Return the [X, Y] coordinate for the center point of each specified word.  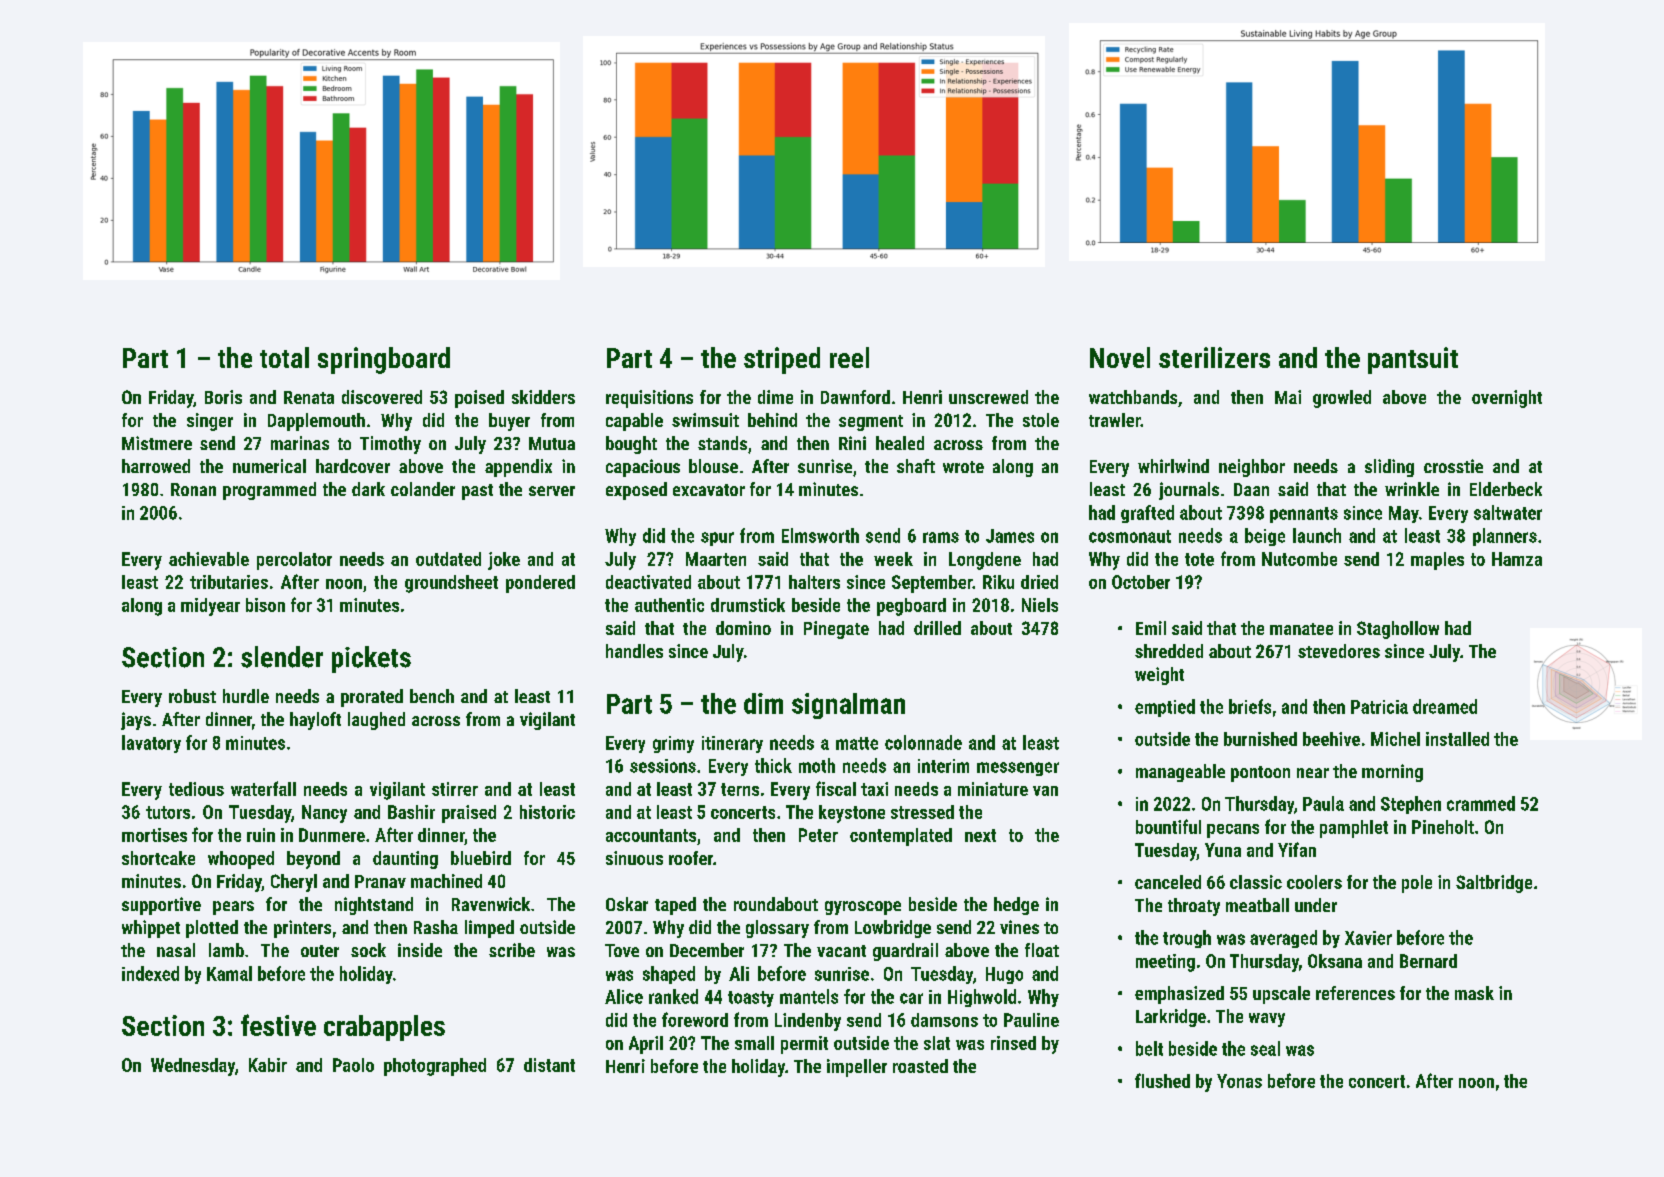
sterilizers [1214, 357]
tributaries [229, 582]
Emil [1151, 628]
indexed [150, 973]
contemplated [901, 837]
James [1010, 536]
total [284, 357]
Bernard [1428, 961]
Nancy [324, 814]
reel [849, 357]
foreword [695, 1019]
